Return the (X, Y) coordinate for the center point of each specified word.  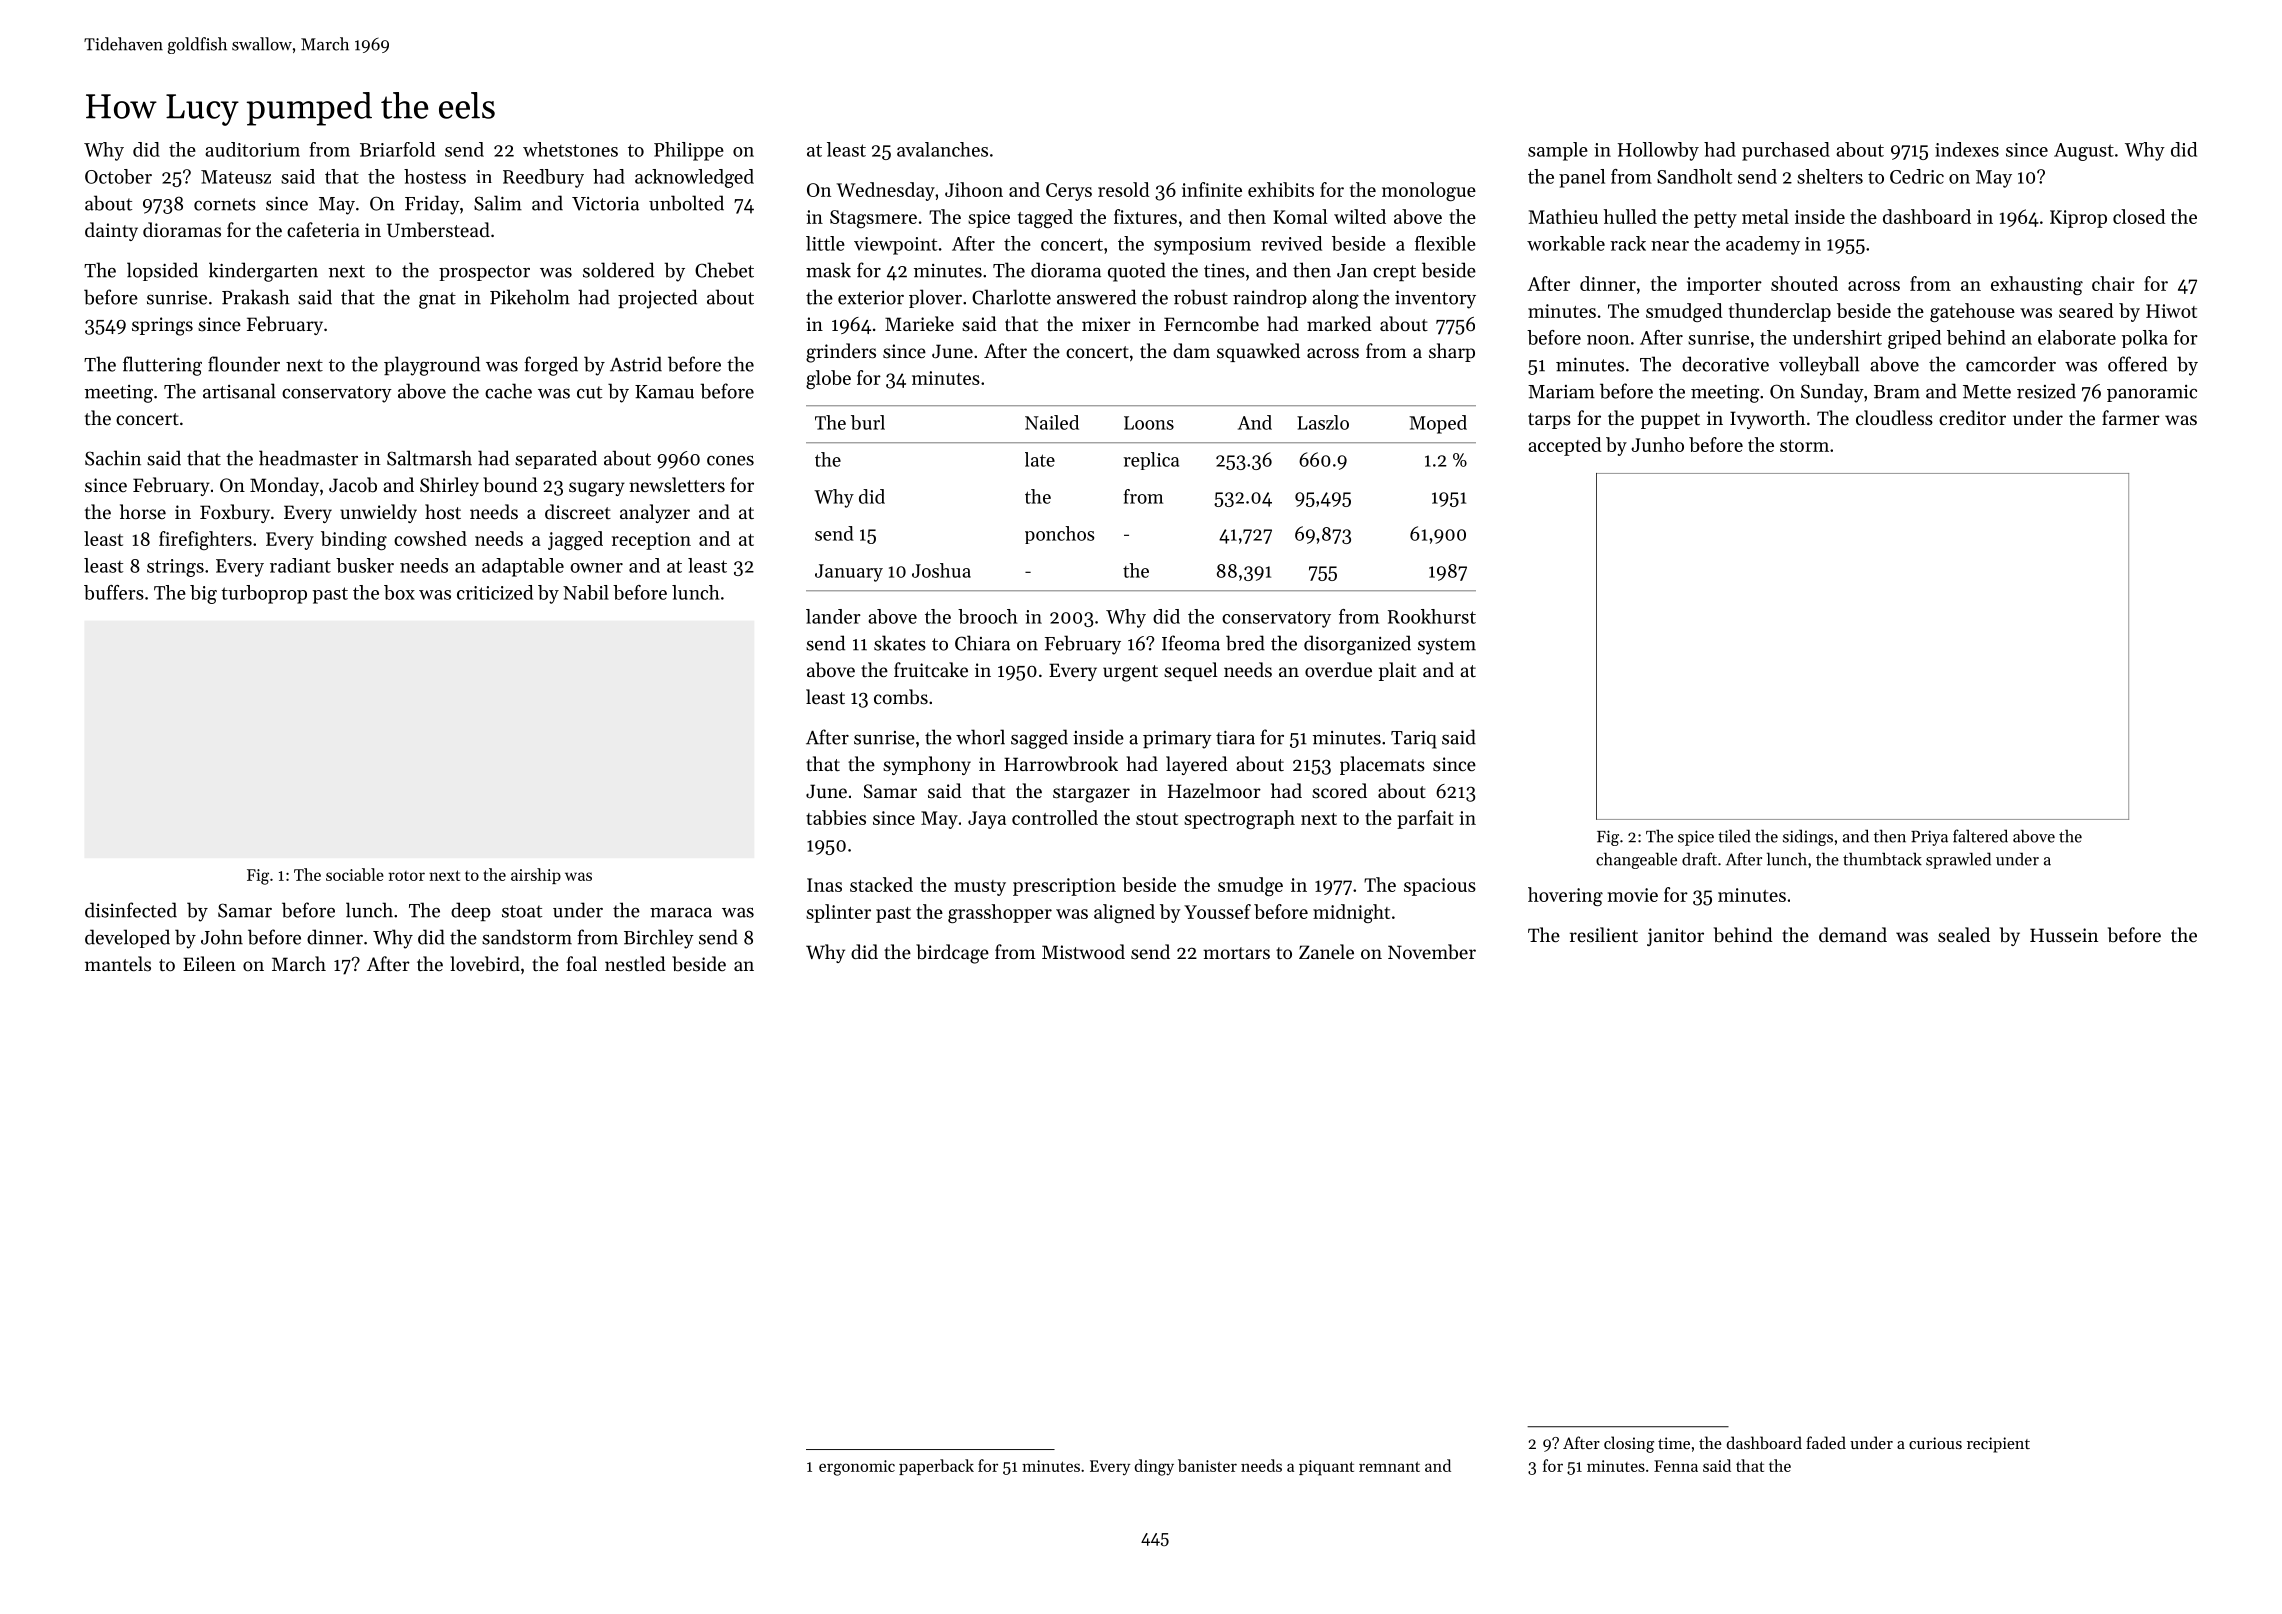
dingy (1154, 1467)
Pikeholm (530, 297)
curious (1935, 1443)
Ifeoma (1191, 643)
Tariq (1414, 739)
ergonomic (857, 1468)
